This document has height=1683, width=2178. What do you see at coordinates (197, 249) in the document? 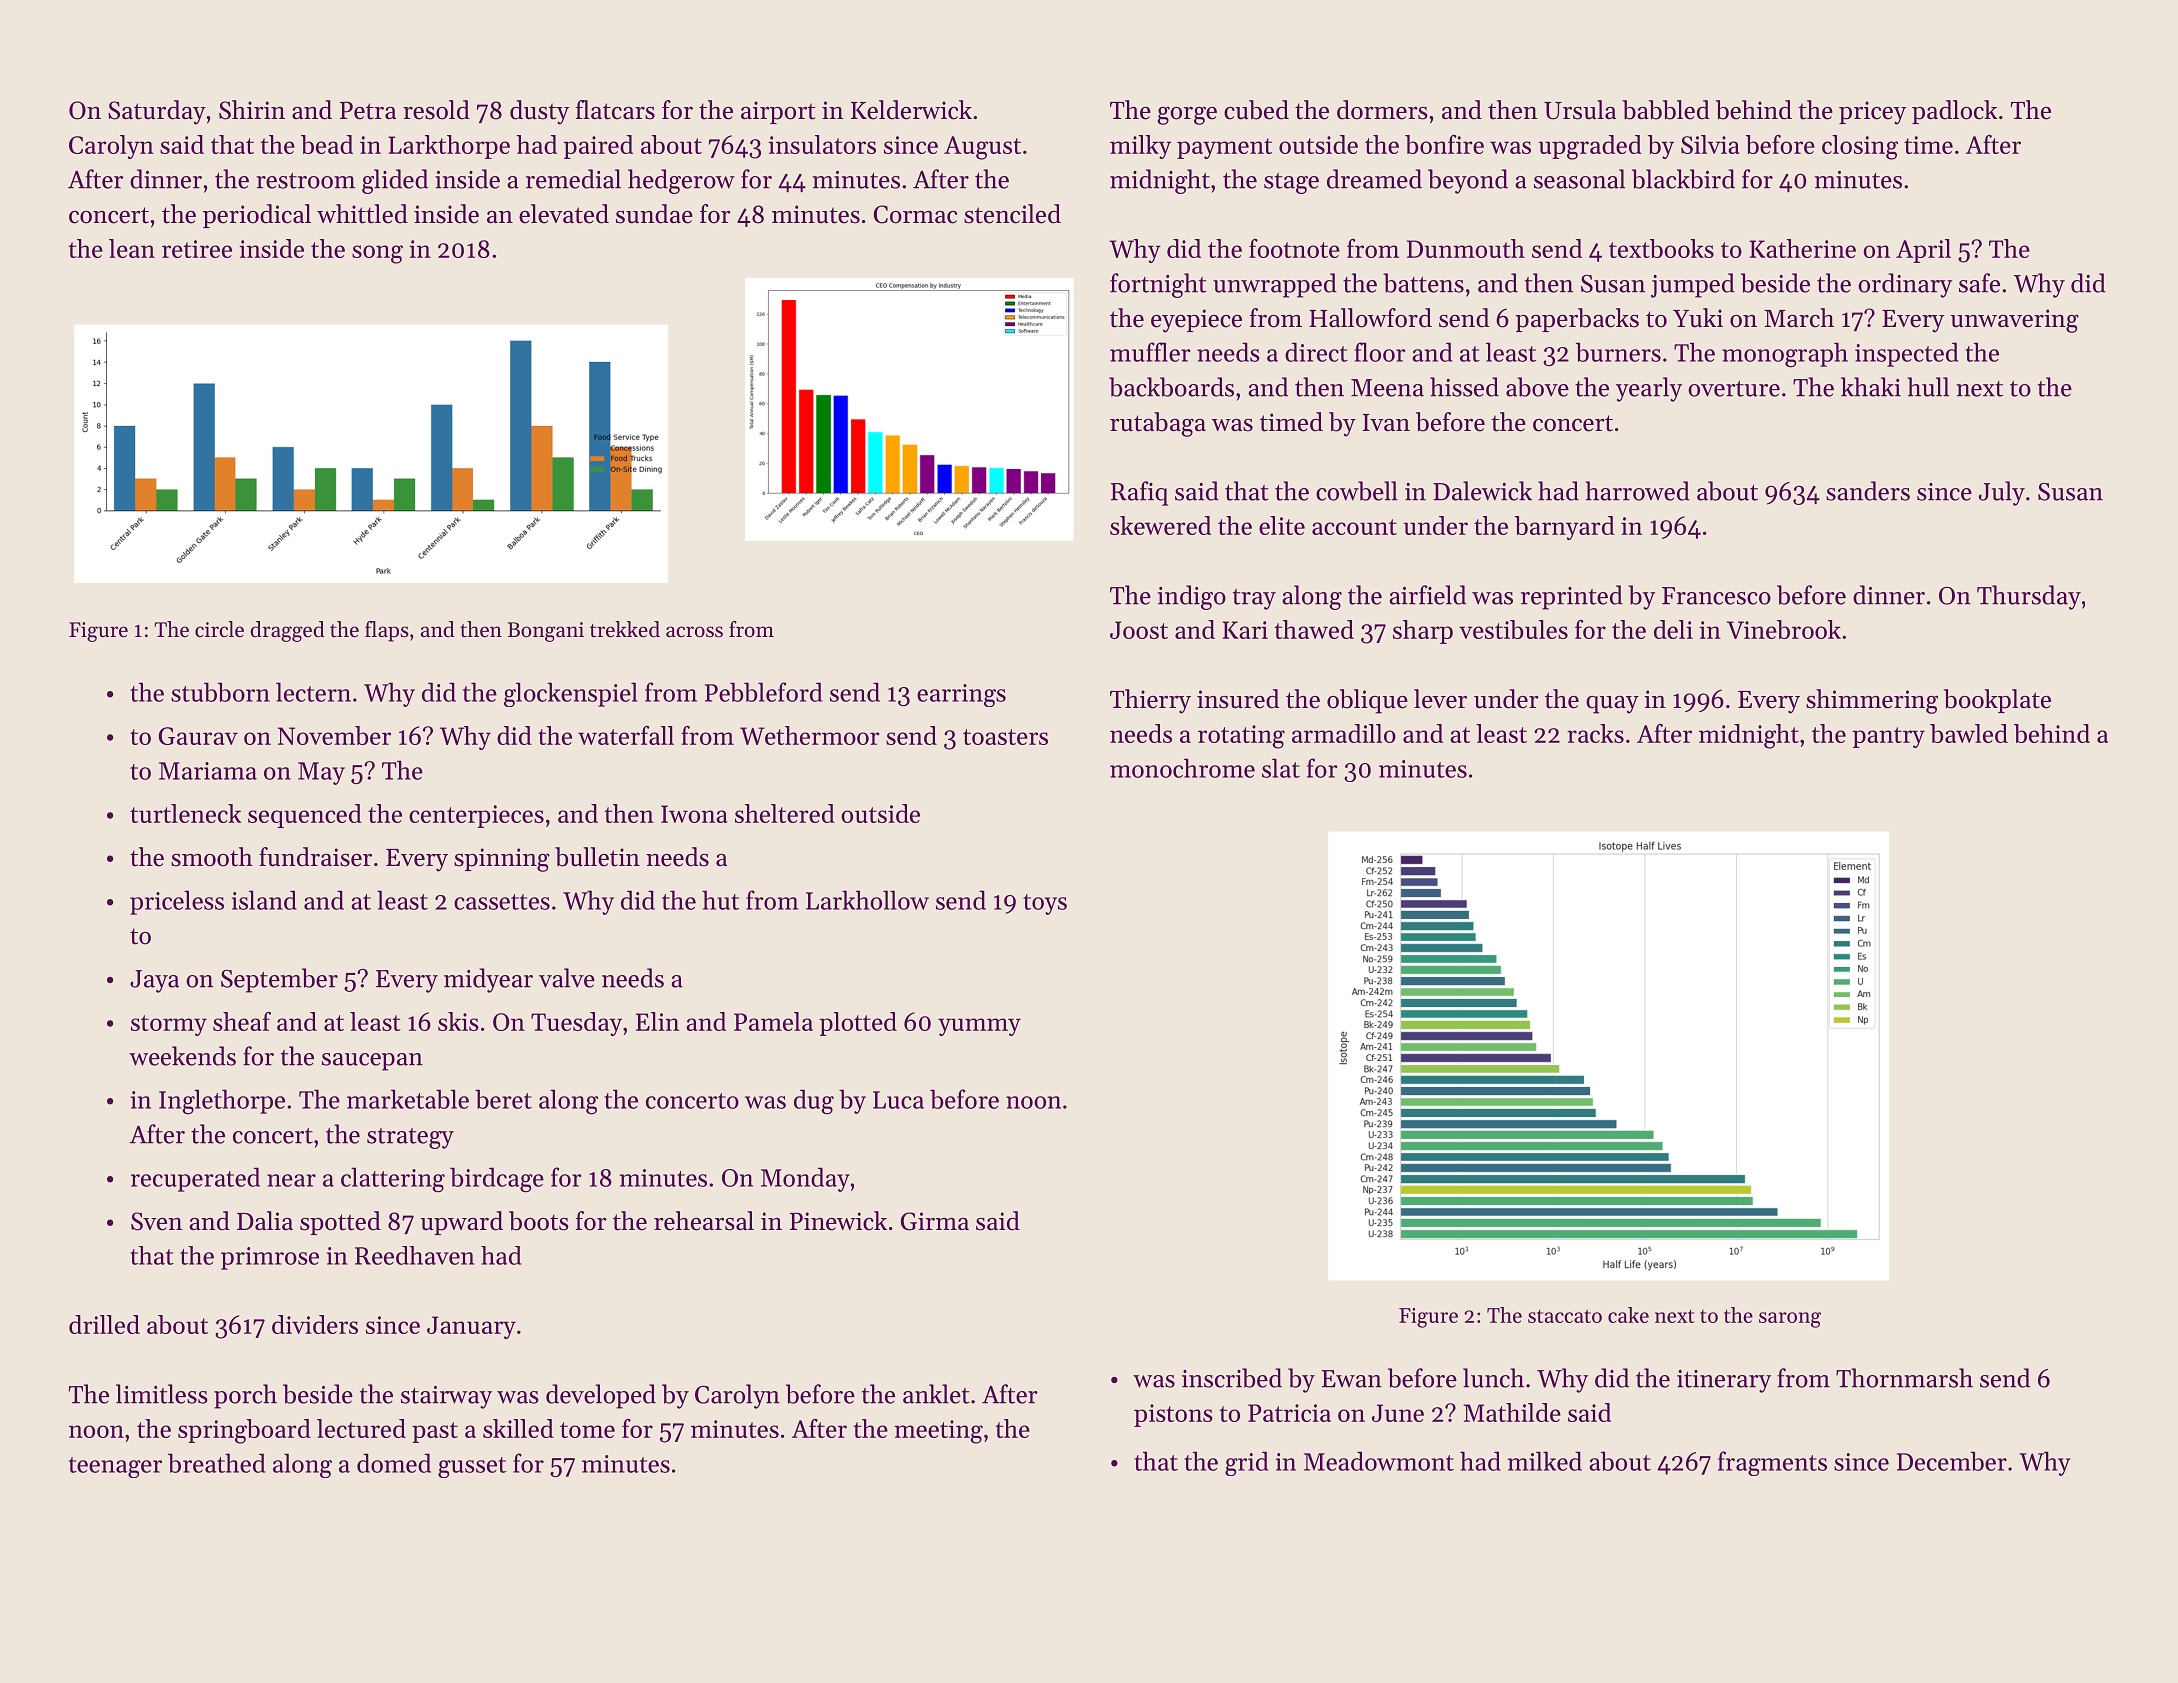
I see `retiree` at bounding box center [197, 249].
